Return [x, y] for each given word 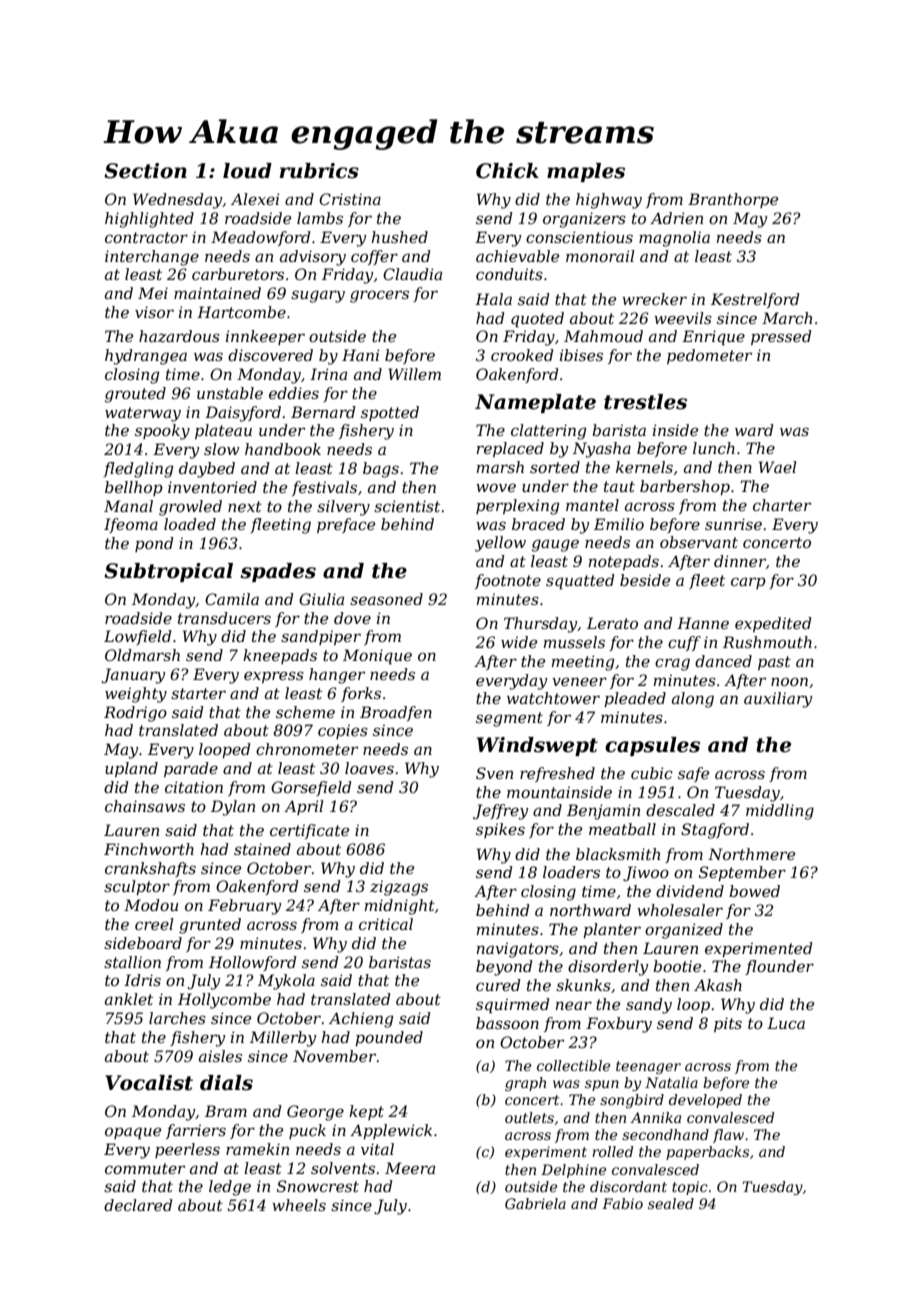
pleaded [635, 699]
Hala [493, 299]
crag [672, 664]
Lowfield [137, 637]
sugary [318, 296]
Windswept [537, 746]
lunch [714, 448]
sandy [649, 1006]
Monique [377, 657]
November [335, 1056]
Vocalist [149, 1083]
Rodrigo [135, 714]
